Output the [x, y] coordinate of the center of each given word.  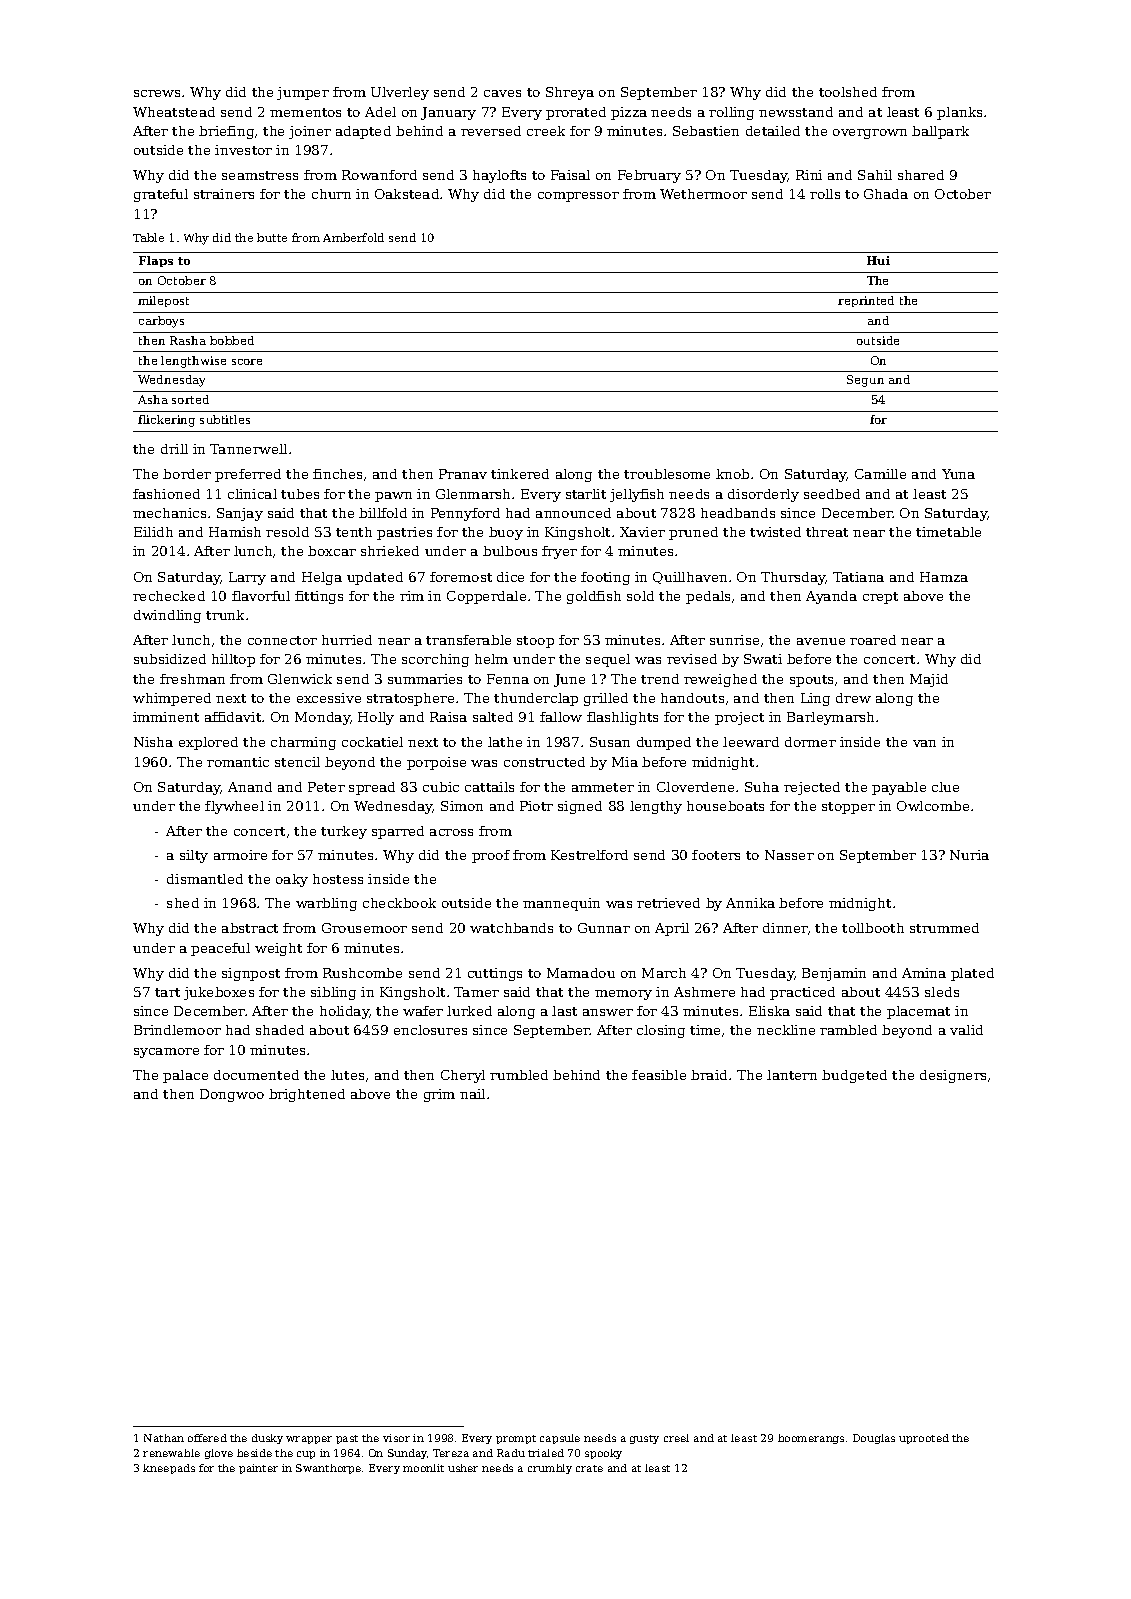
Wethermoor [703, 194]
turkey [344, 832]
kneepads [169, 1469]
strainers [224, 194]
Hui [878, 260]
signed [580, 807]
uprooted [924, 1439]
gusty [644, 1439]
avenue [821, 641]
